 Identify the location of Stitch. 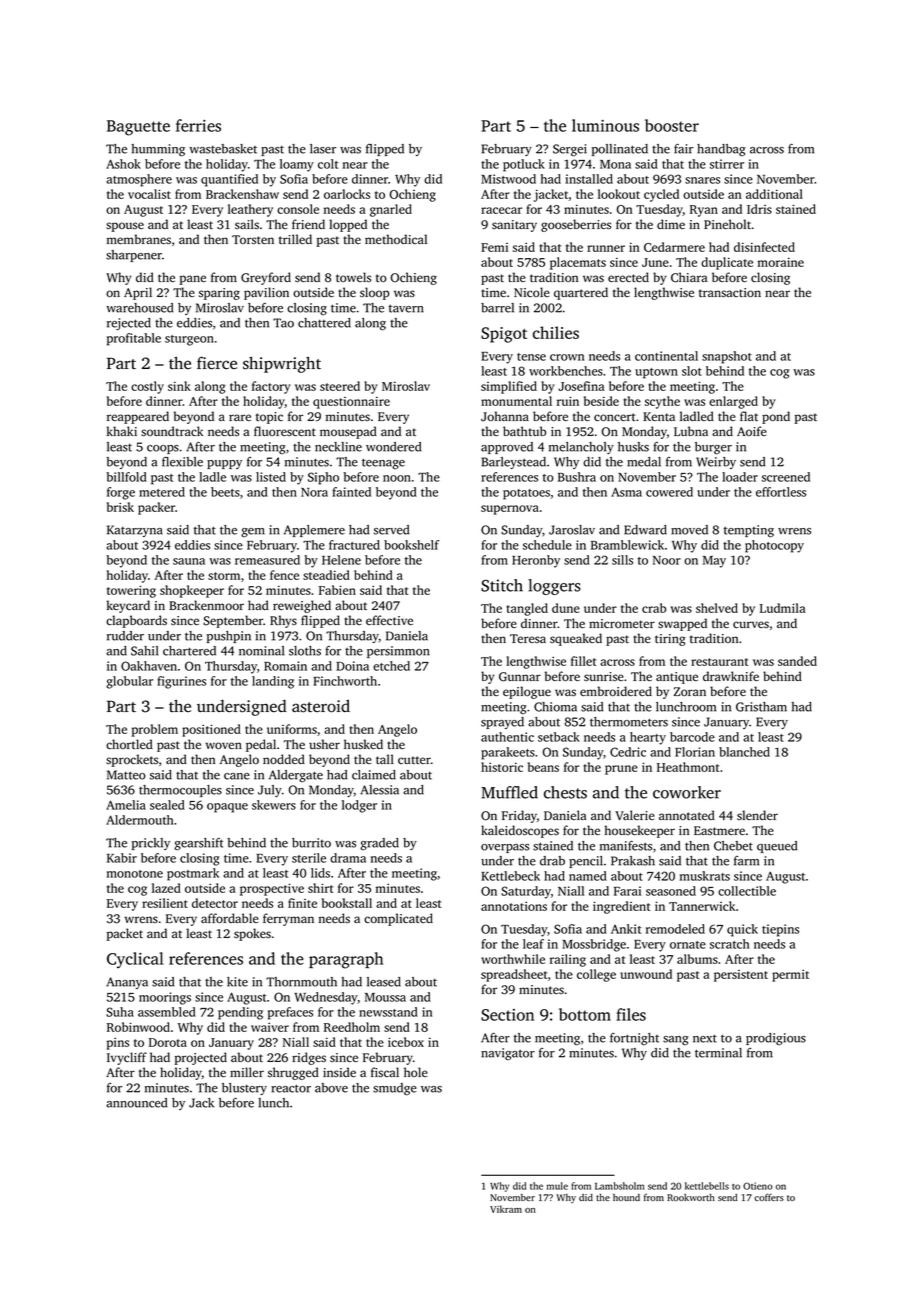
(502, 585).
